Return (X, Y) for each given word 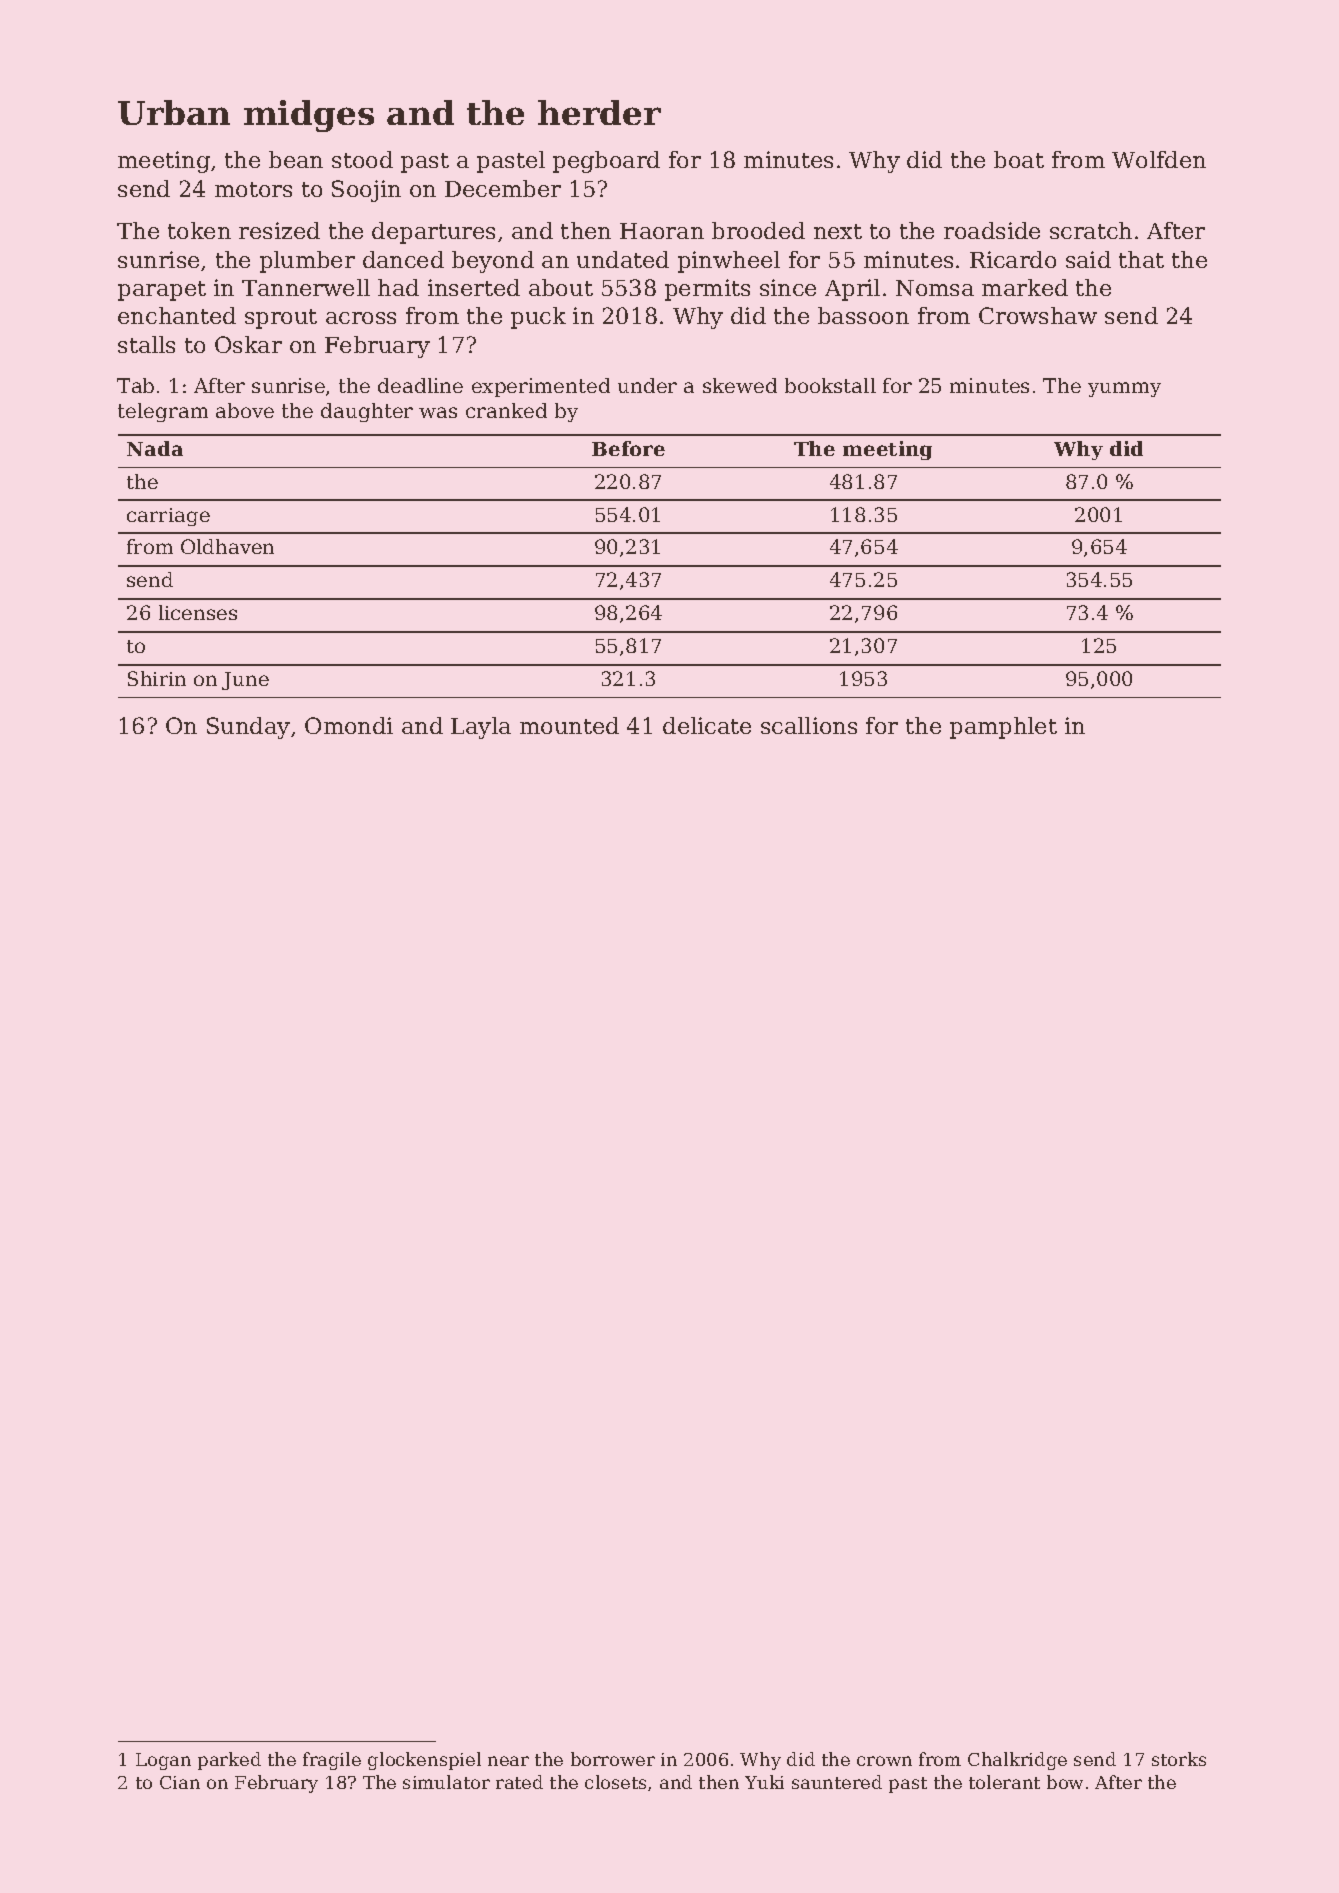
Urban (174, 112)
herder (599, 112)
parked (229, 1761)
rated (519, 1782)
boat (1019, 159)
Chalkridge (1017, 1761)
